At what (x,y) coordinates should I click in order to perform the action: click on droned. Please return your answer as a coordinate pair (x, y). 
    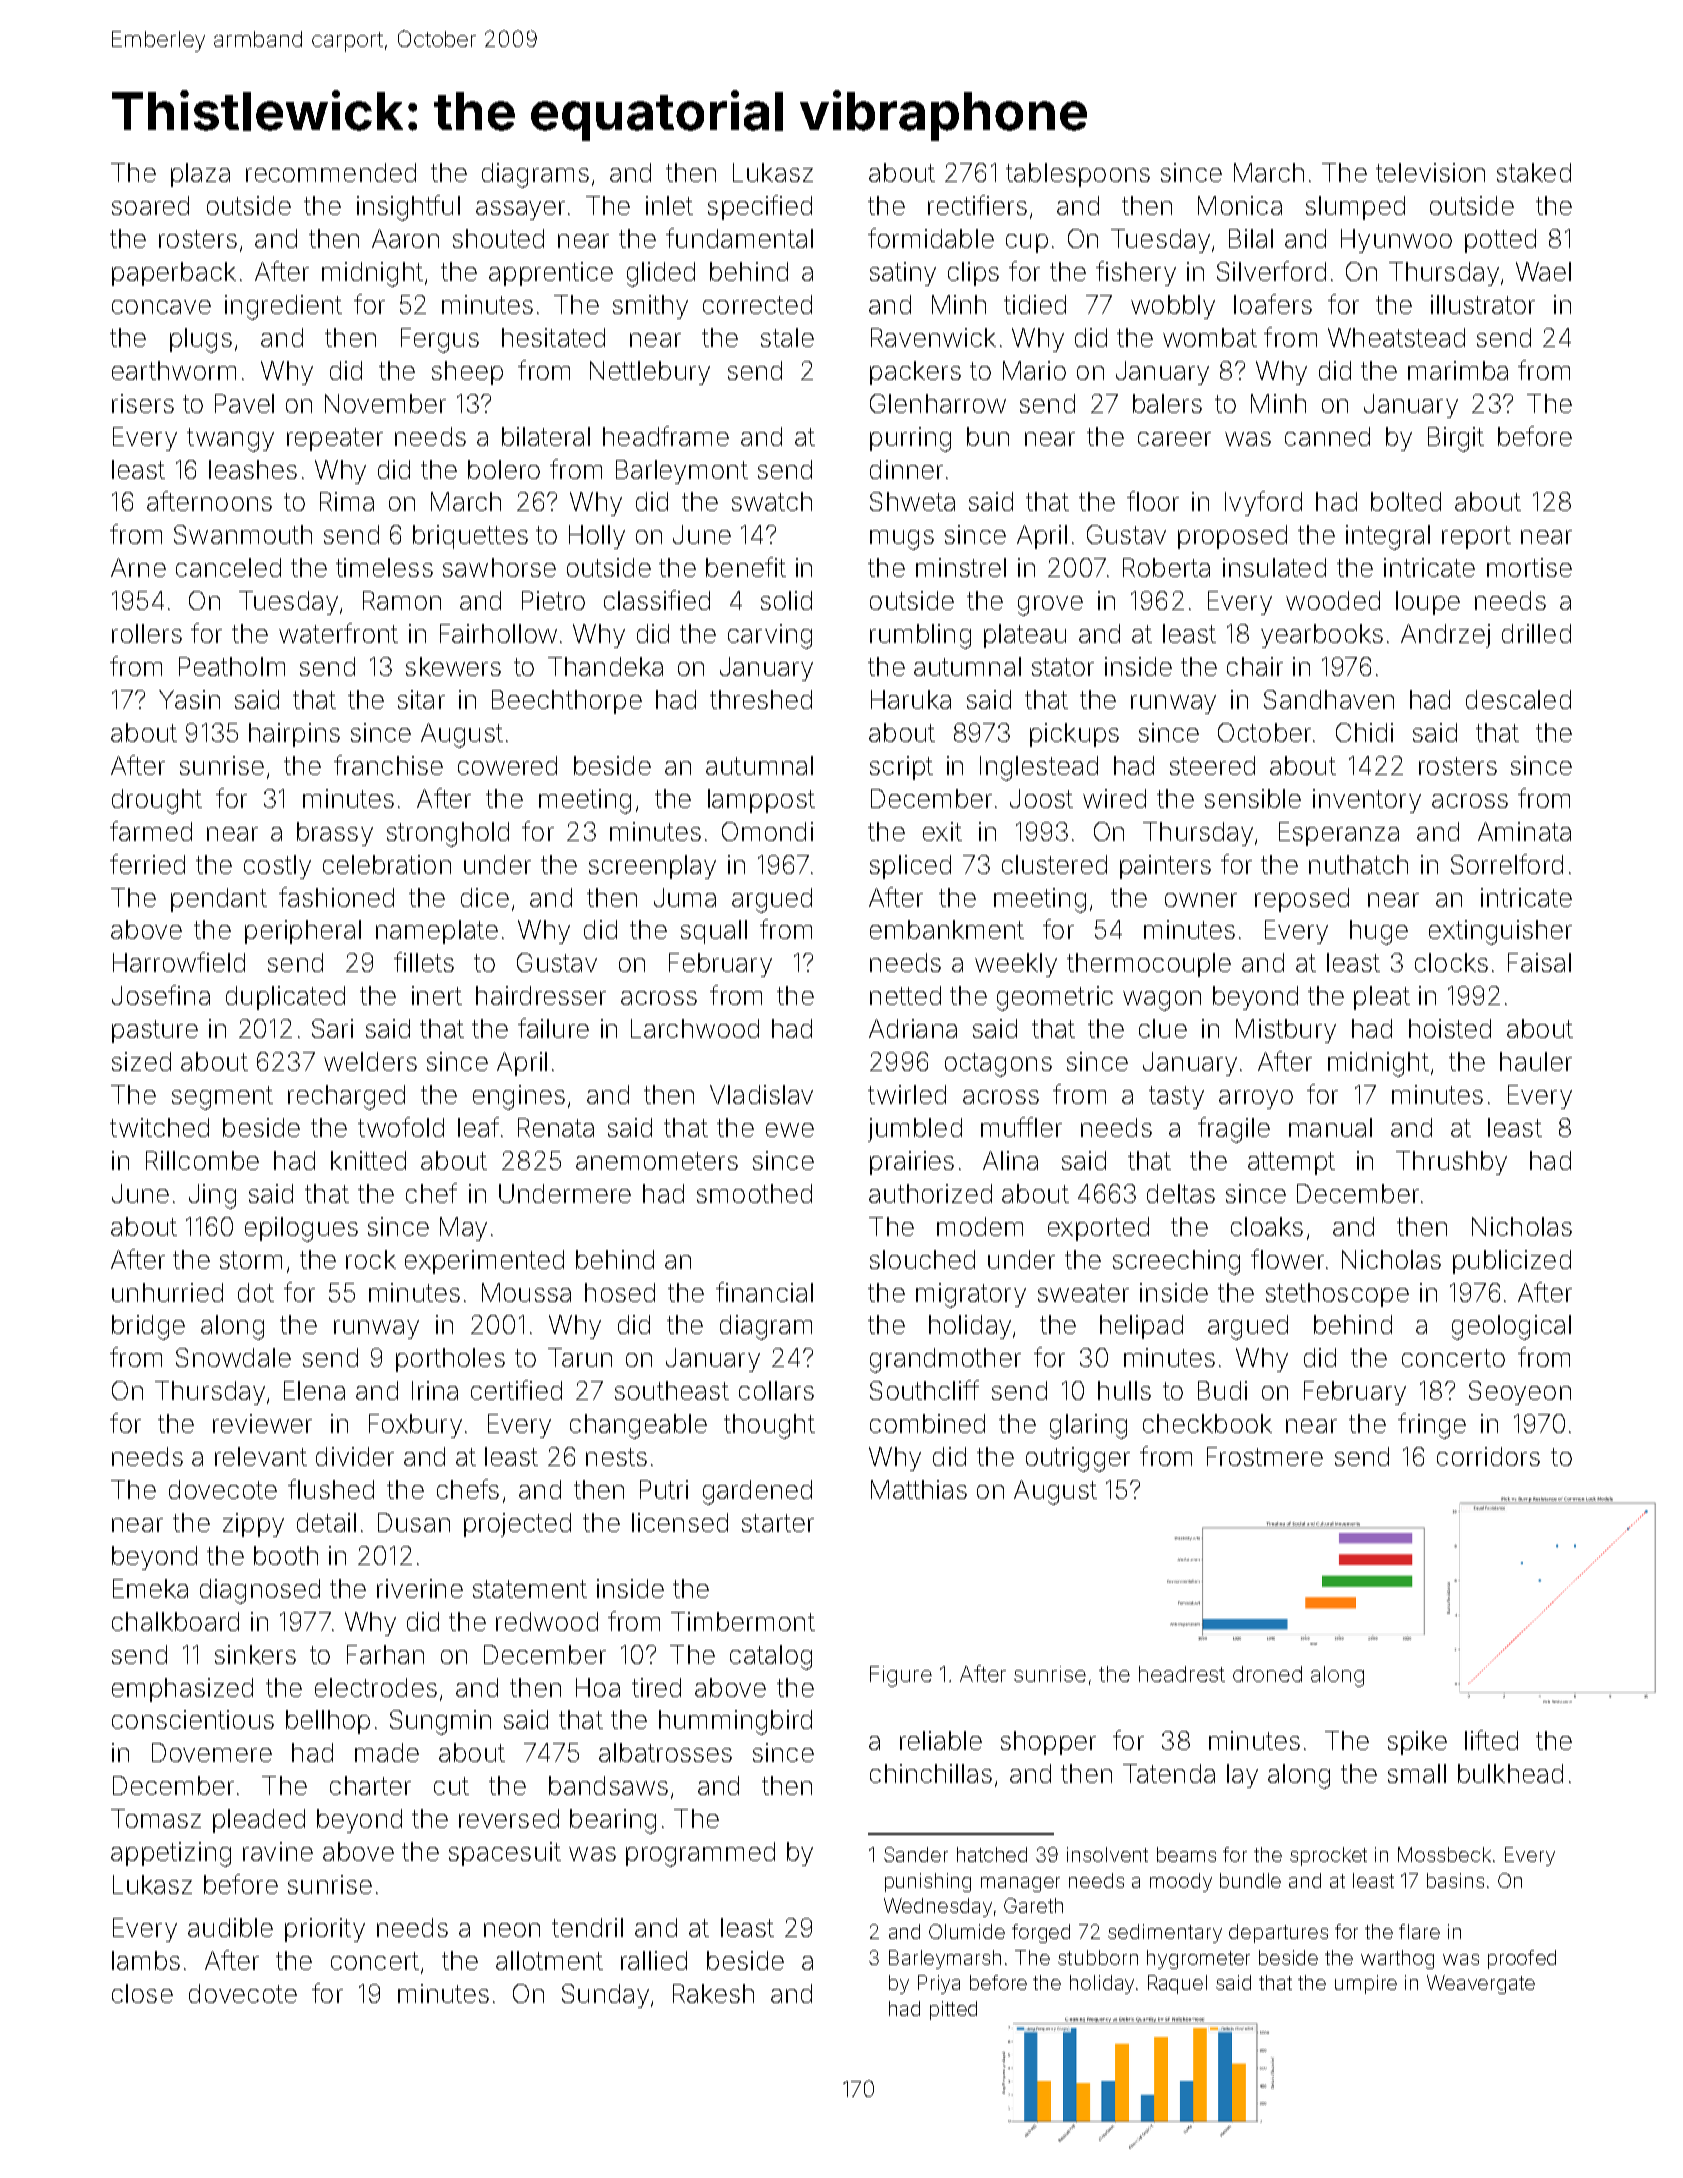
    Looking at the image, I should click on (1267, 1674).
